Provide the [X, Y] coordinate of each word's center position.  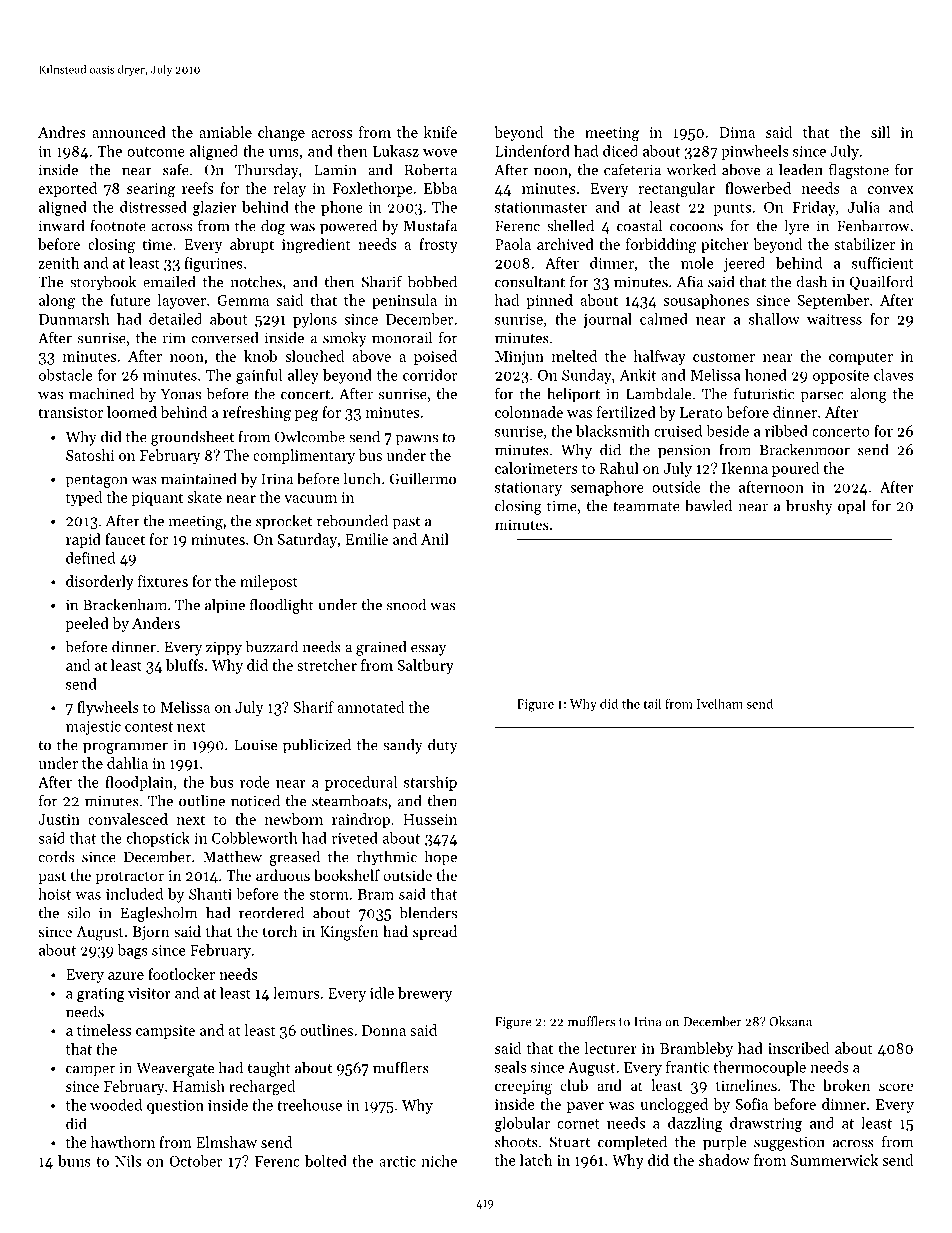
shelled [570, 225]
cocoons [696, 228]
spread [435, 932]
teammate [646, 507]
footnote [118, 225]
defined [90, 558]
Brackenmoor [805, 449]
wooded [116, 1105]
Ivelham [720, 703]
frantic [687, 1067]
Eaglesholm [159, 914]
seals [510, 1067]
